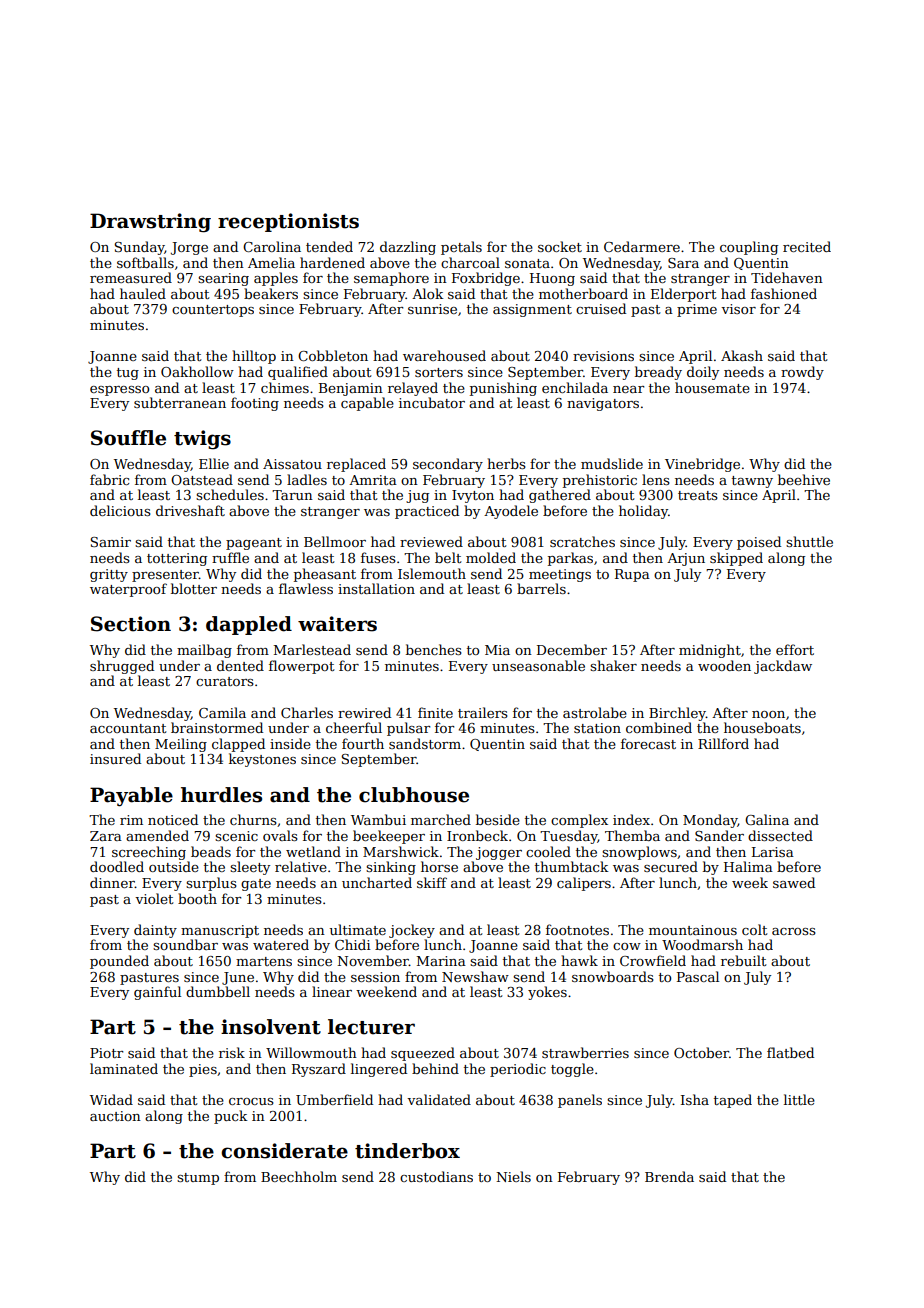 The height and width of the document is (1308, 924). I want to click on dazzling, so click(408, 248).
